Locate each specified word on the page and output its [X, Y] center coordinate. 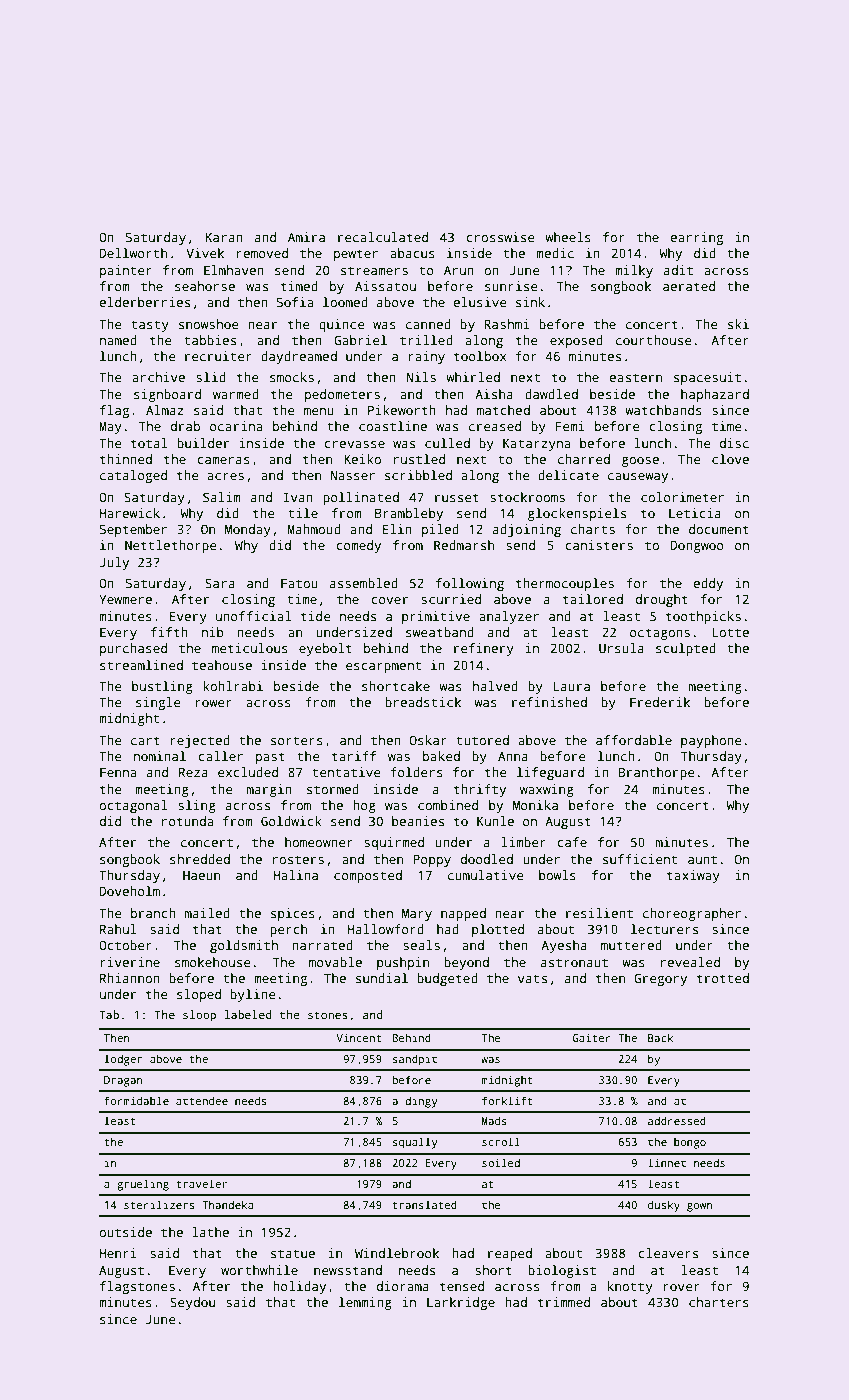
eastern [635, 377]
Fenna [118, 772]
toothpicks [703, 617]
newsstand [348, 1270]
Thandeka [227, 1204]
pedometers [342, 395]
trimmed [564, 1302]
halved [495, 686]
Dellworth [133, 253]
